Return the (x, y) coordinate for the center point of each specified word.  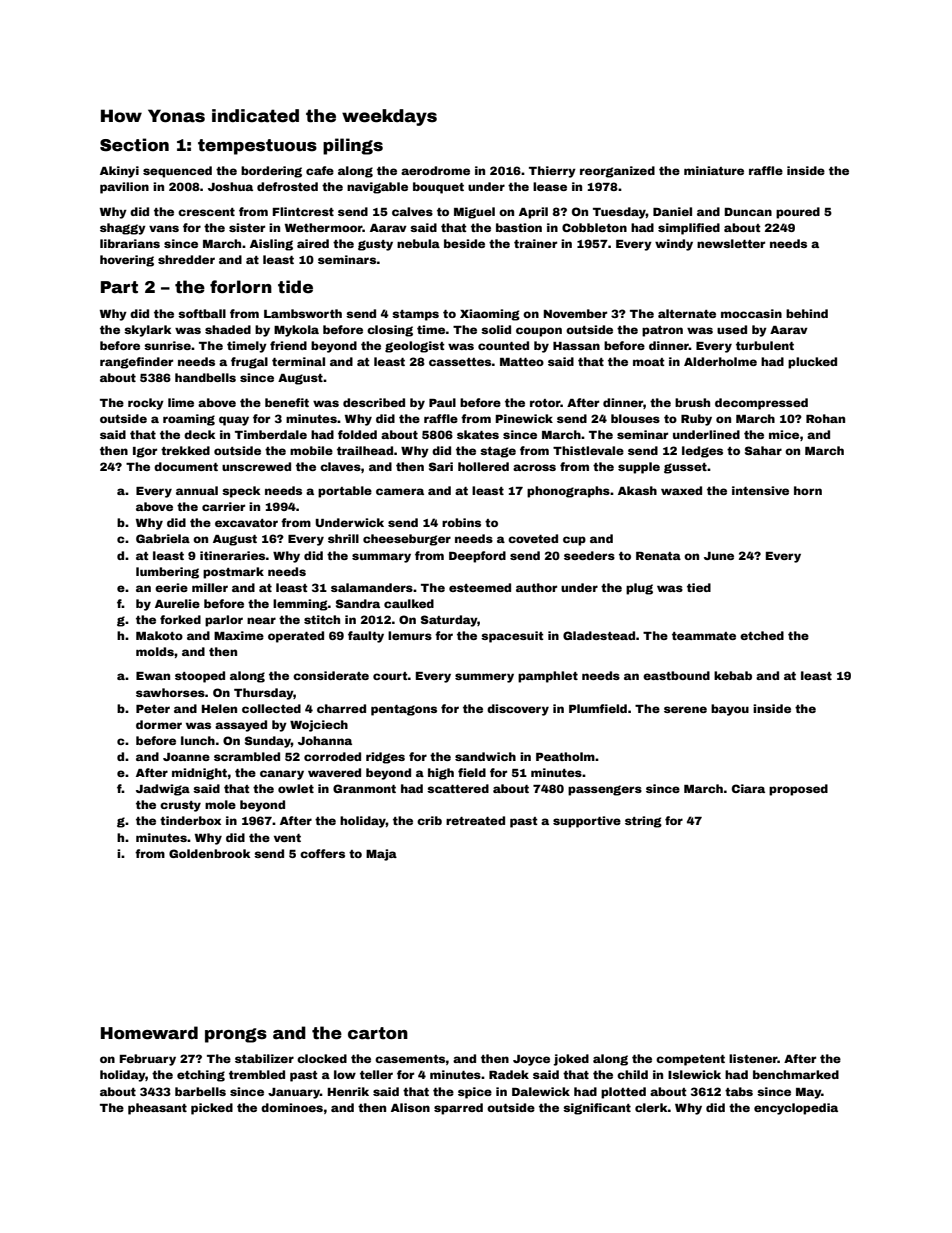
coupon (539, 332)
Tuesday (619, 213)
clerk (651, 1107)
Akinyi (119, 172)
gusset (685, 468)
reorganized (617, 172)
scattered (458, 788)
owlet (296, 788)
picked (212, 1109)
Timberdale (271, 434)
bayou (730, 710)
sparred (458, 1109)
